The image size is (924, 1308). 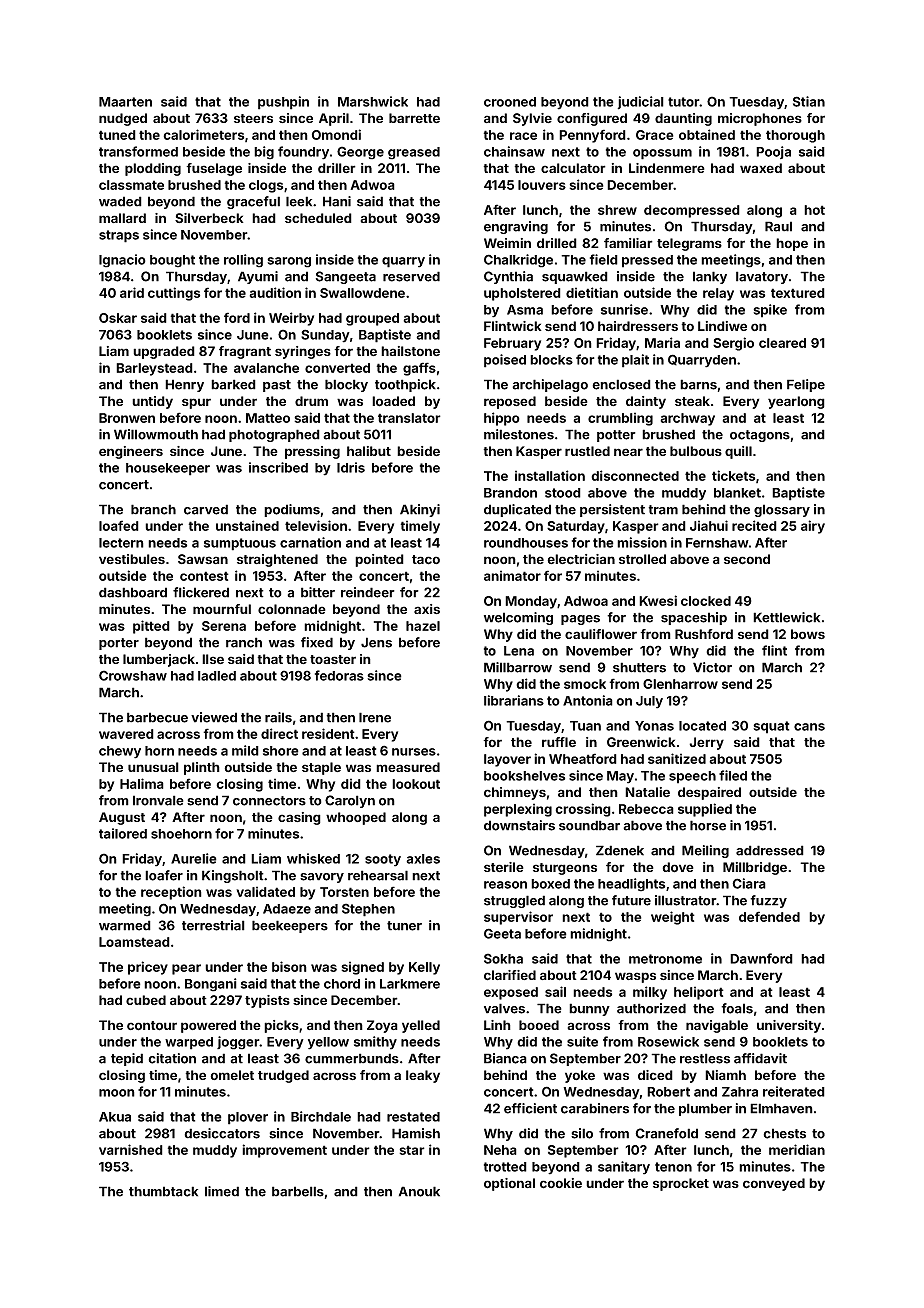 I want to click on omelet, so click(x=232, y=1075).
